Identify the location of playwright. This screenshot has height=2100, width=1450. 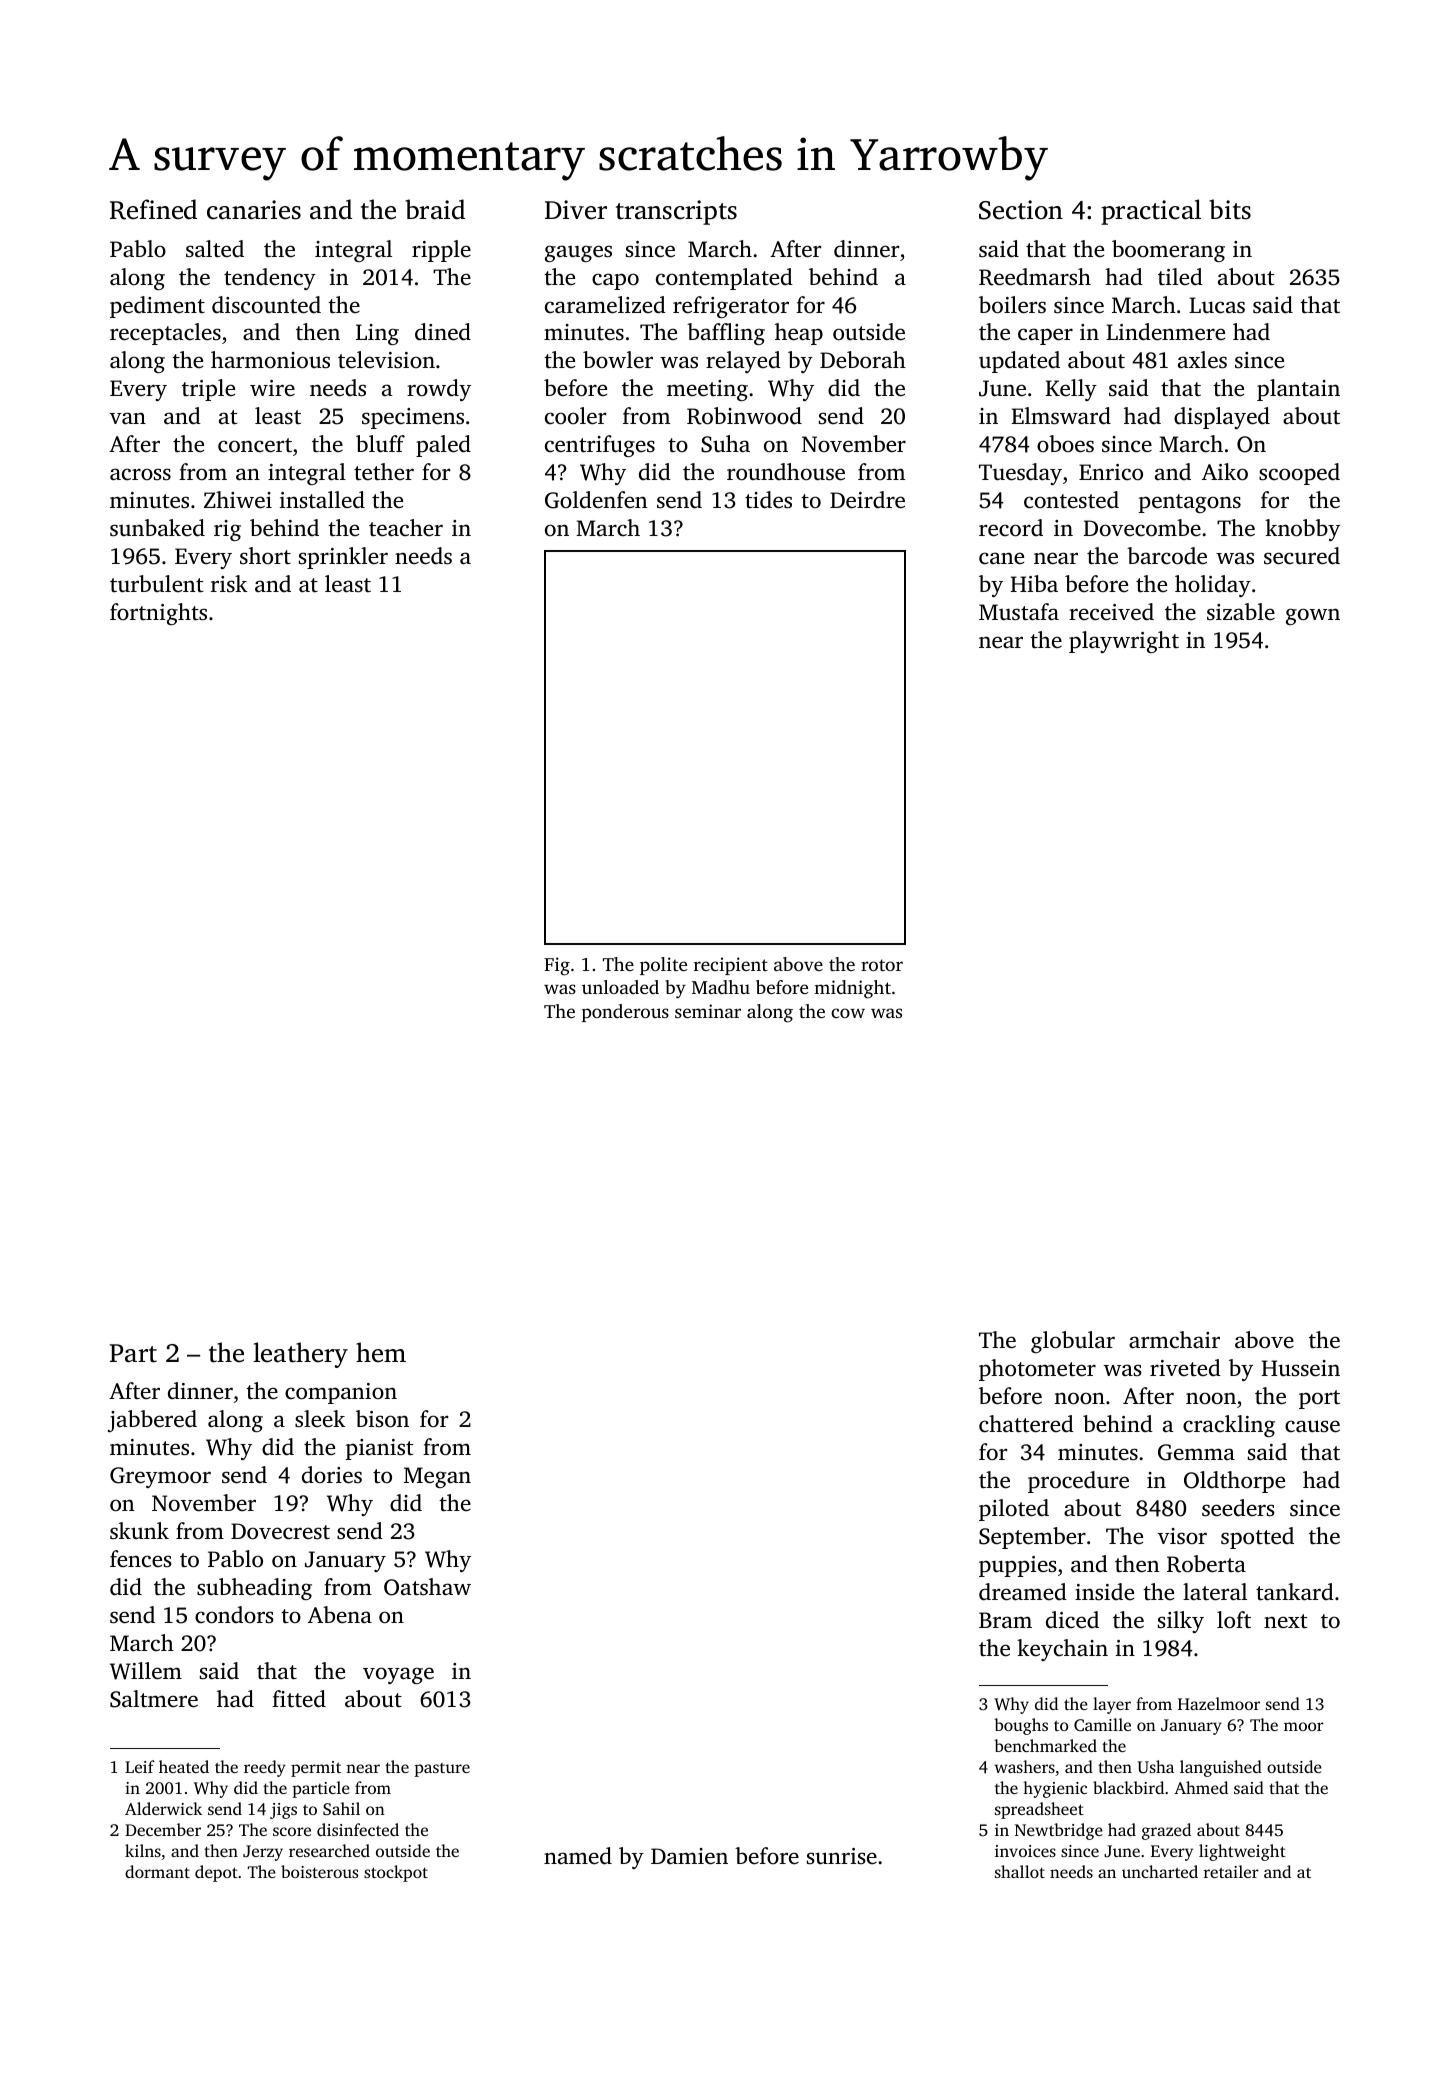
(1124, 642).
